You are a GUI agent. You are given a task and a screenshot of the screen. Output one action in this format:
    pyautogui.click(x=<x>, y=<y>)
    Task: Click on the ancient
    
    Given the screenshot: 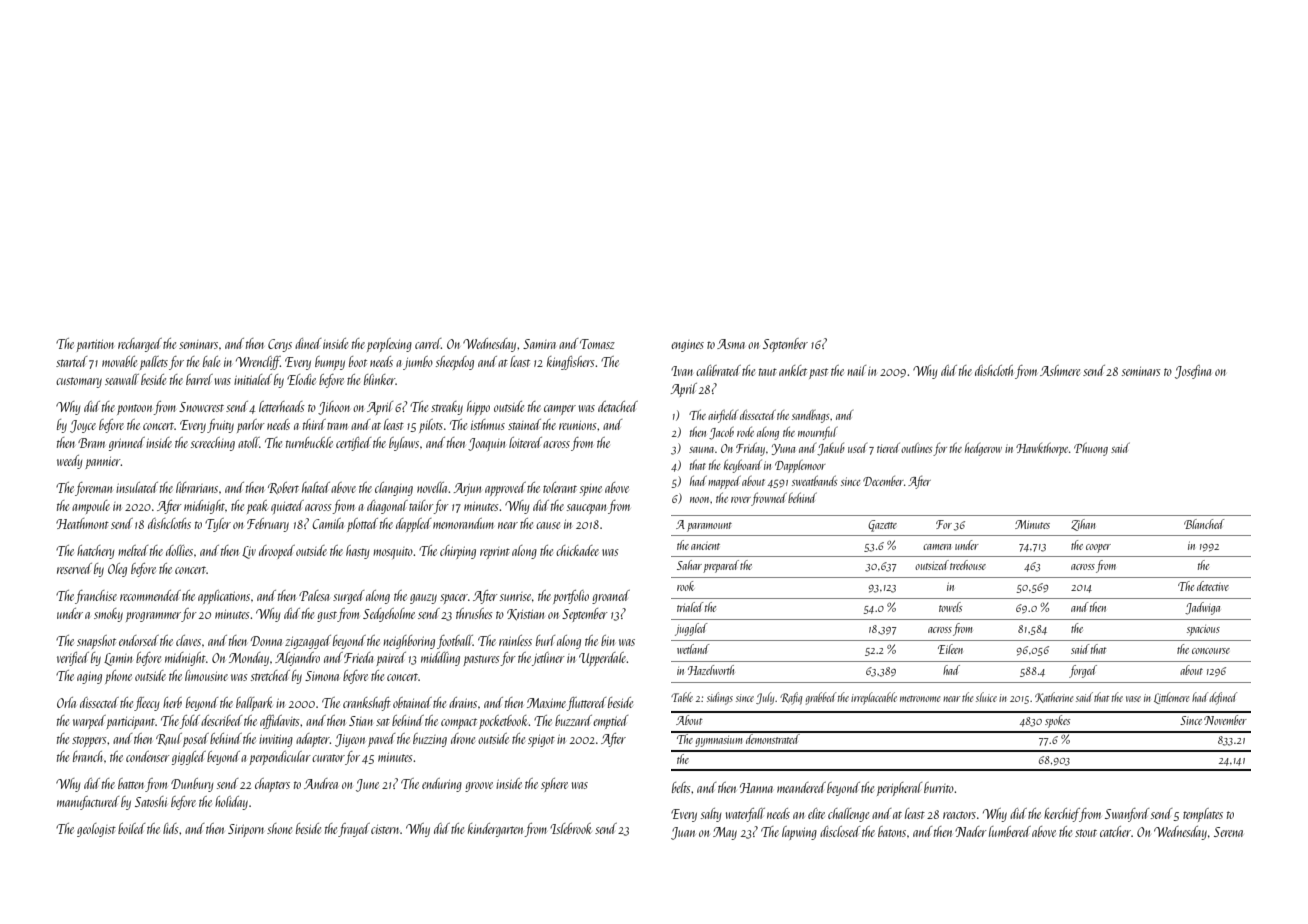 What is the action you would take?
    pyautogui.click(x=705, y=546)
